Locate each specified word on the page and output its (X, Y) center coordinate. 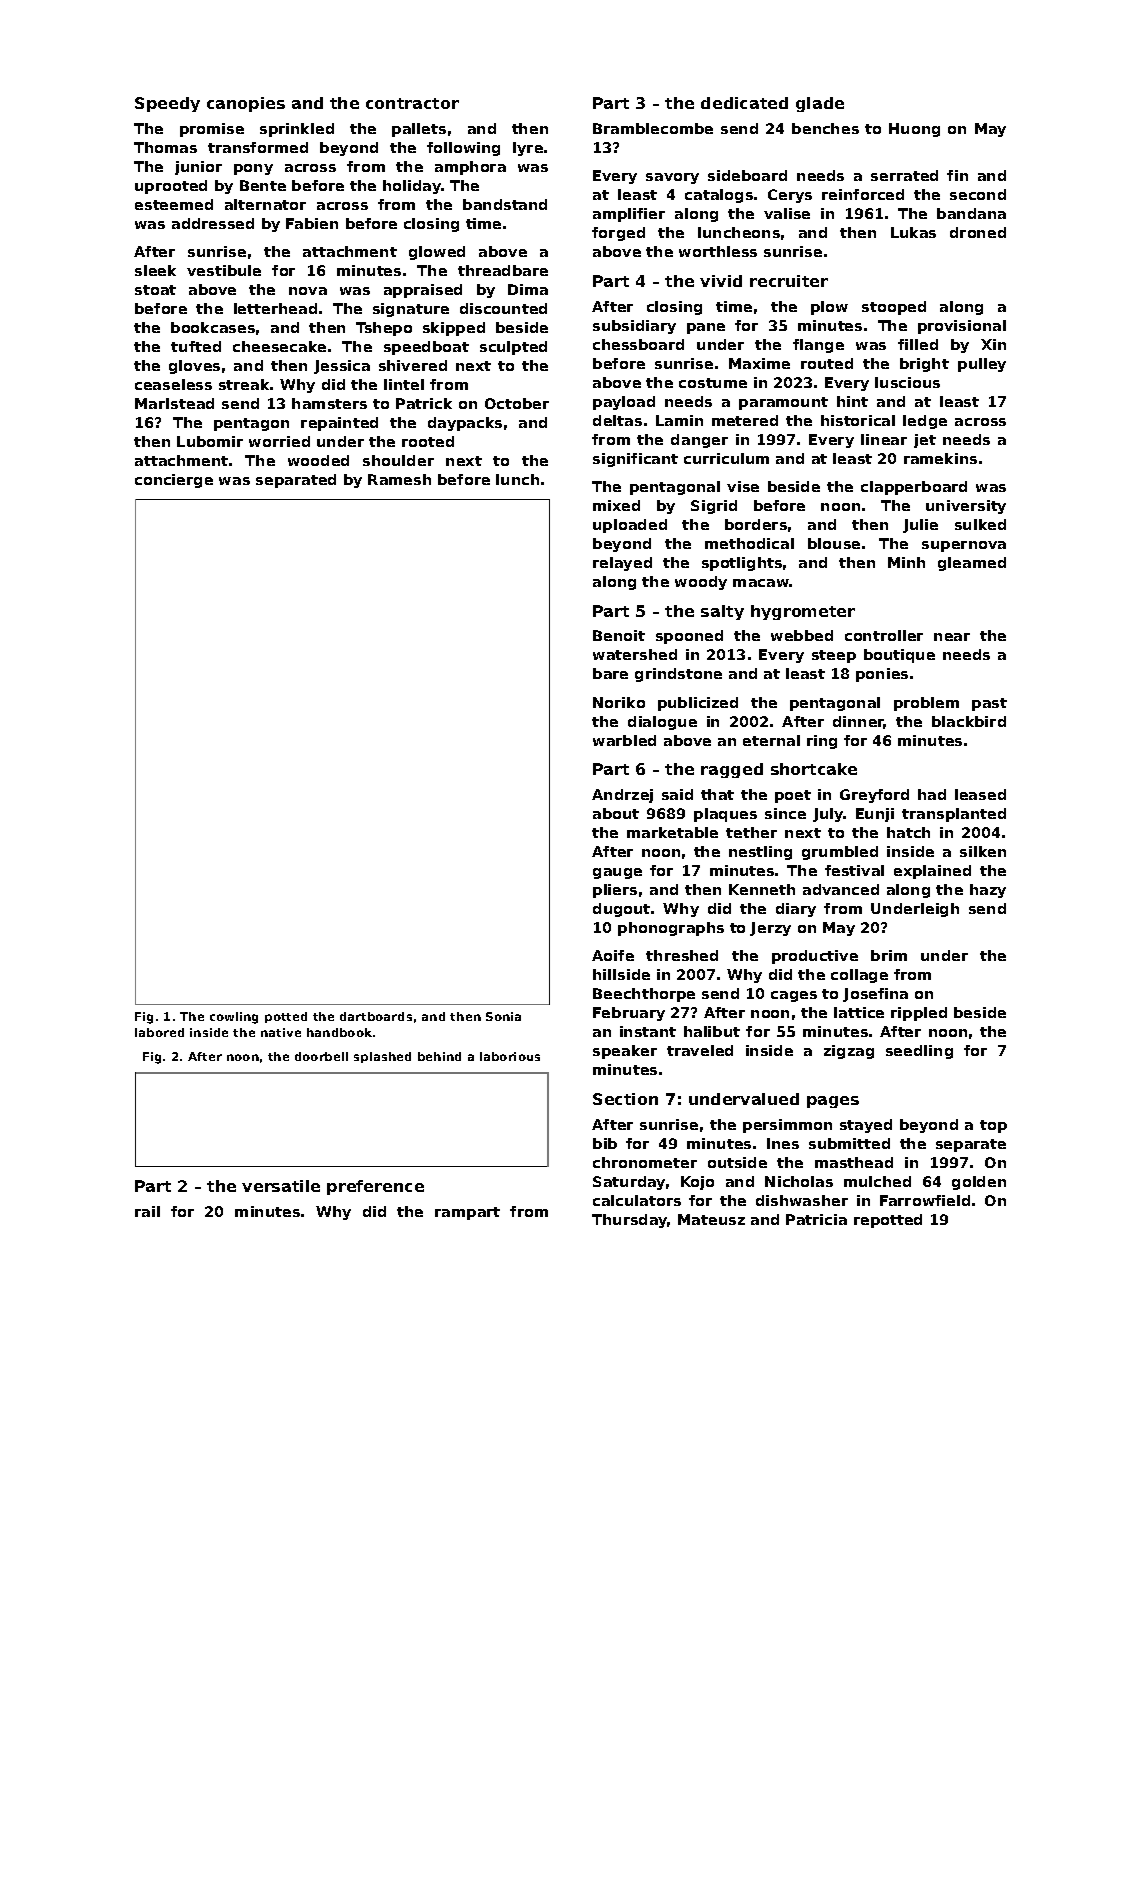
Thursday (630, 1221)
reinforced (863, 194)
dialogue (662, 723)
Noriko (619, 702)
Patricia (816, 1219)
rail (147, 1211)
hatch (908, 832)
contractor (412, 103)
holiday (412, 187)
